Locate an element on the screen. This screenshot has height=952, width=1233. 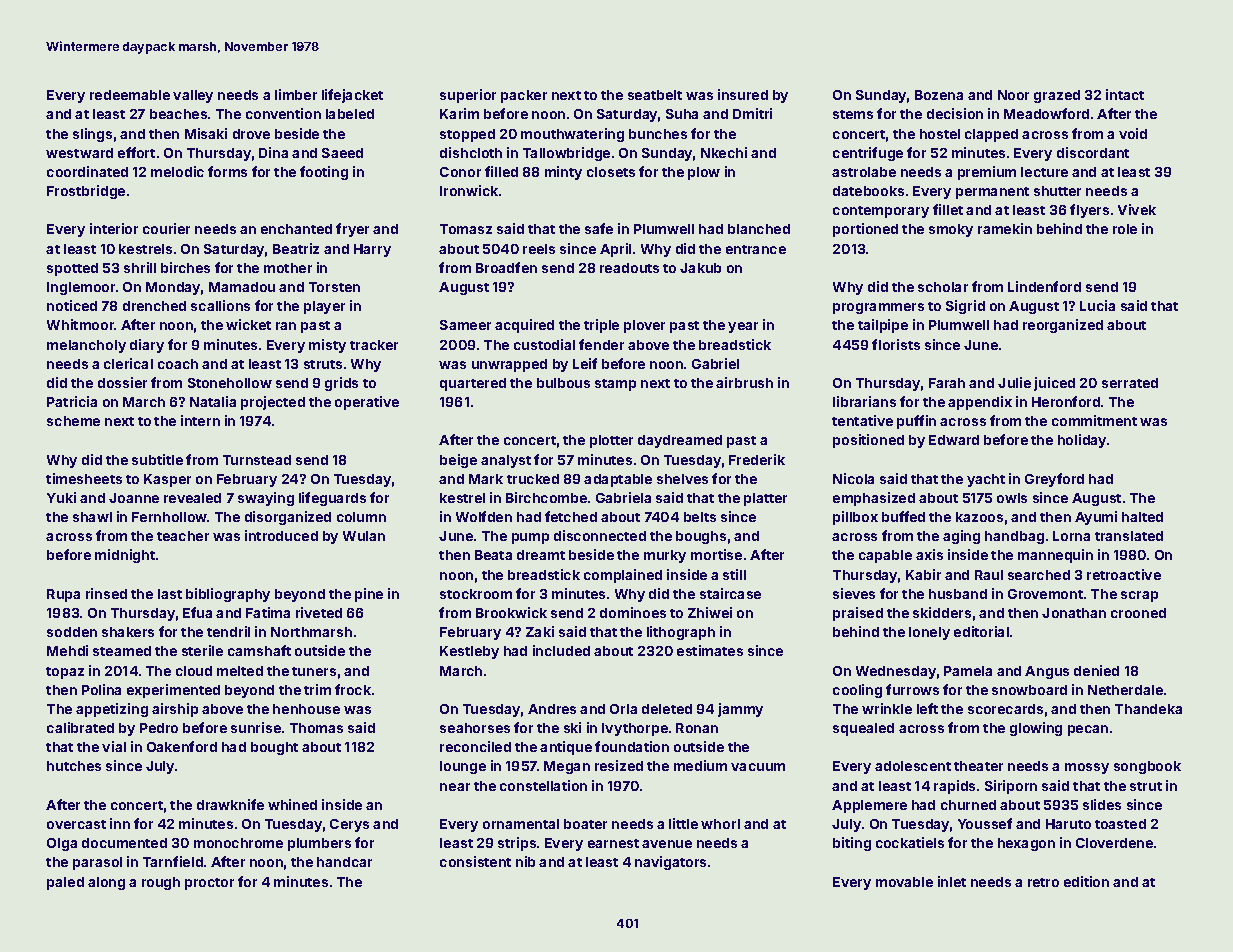
beaches is located at coordinates (178, 114).
